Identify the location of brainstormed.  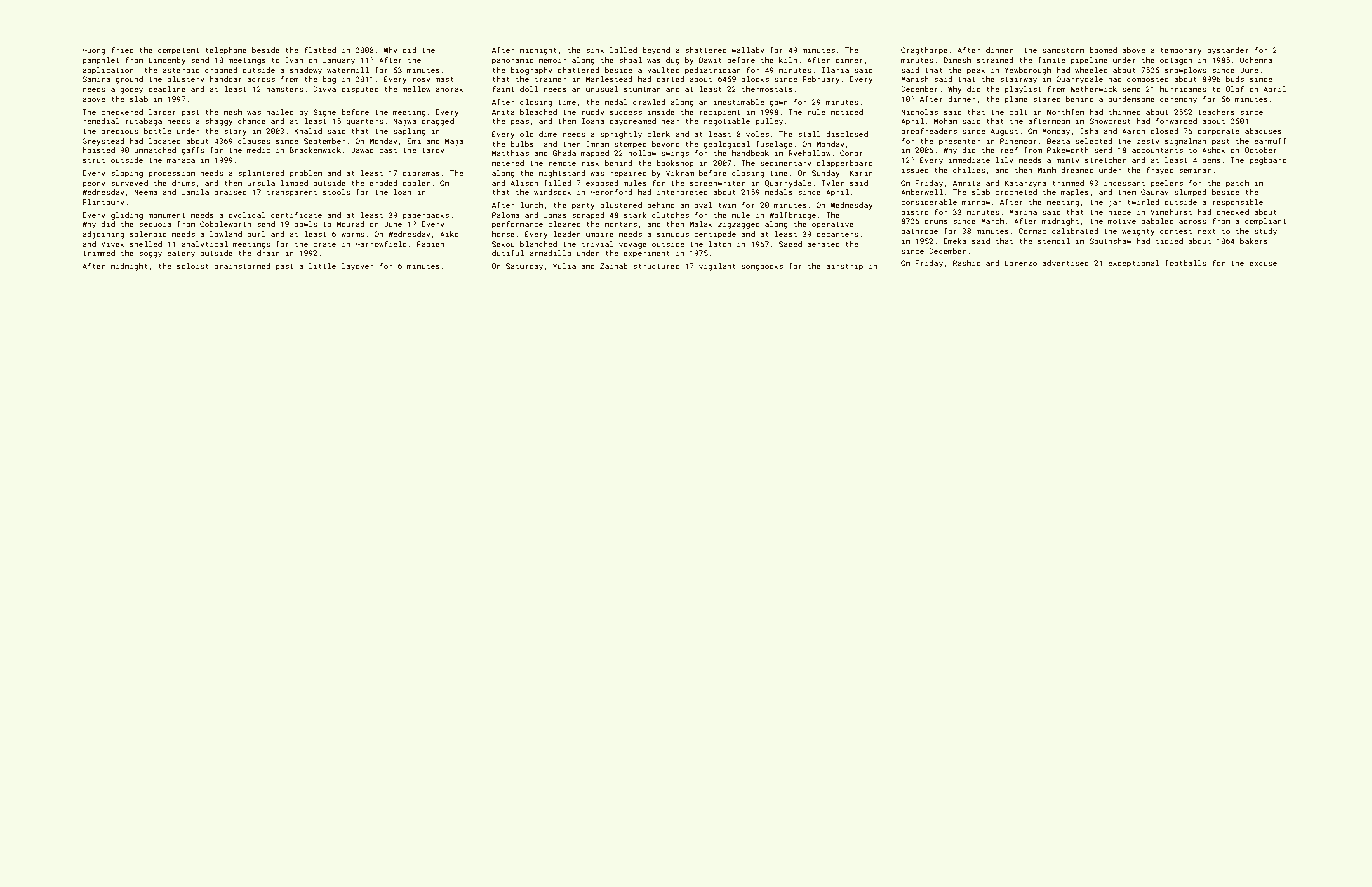
(242, 266).
